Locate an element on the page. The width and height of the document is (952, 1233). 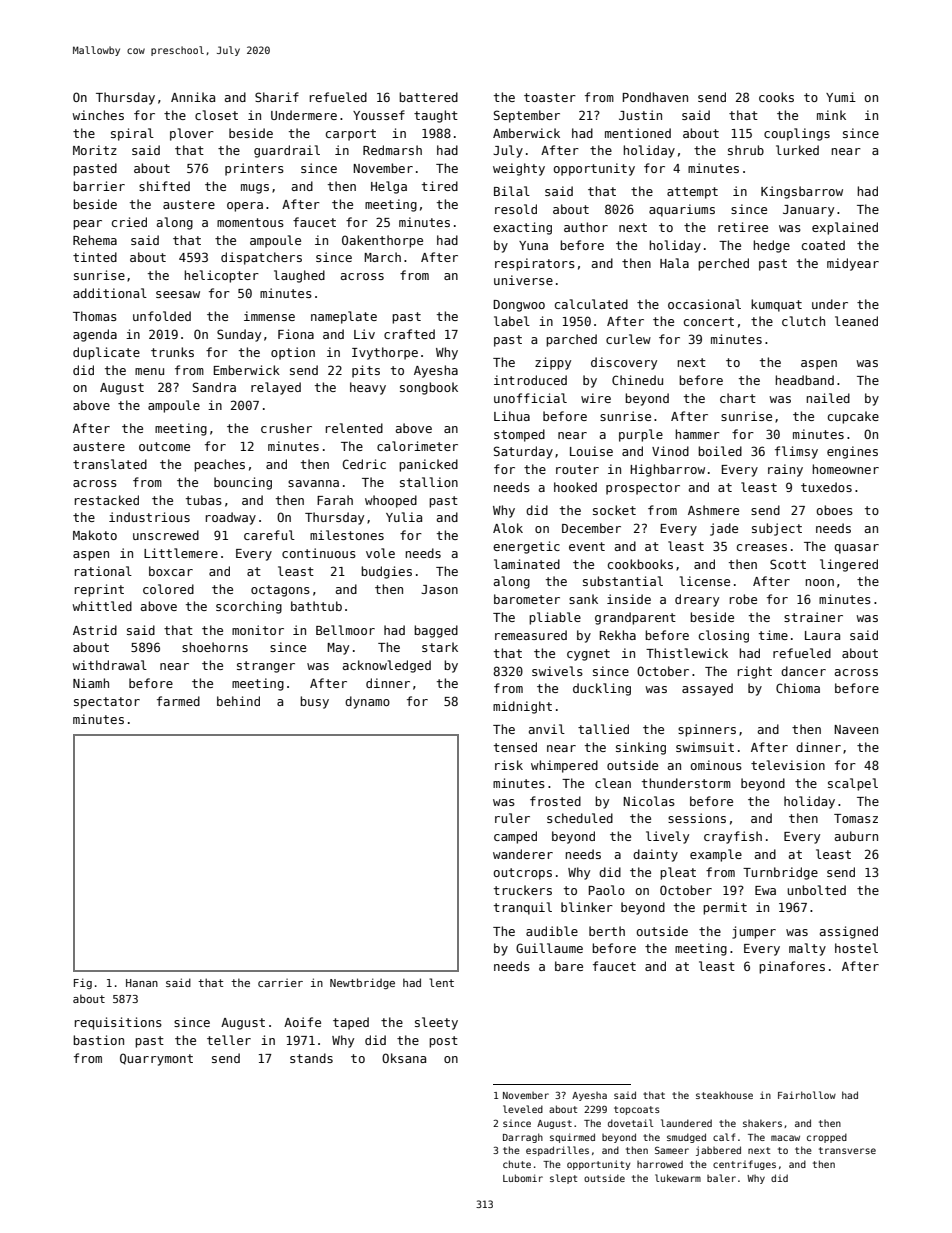
peaches is located at coordinates (219, 465).
